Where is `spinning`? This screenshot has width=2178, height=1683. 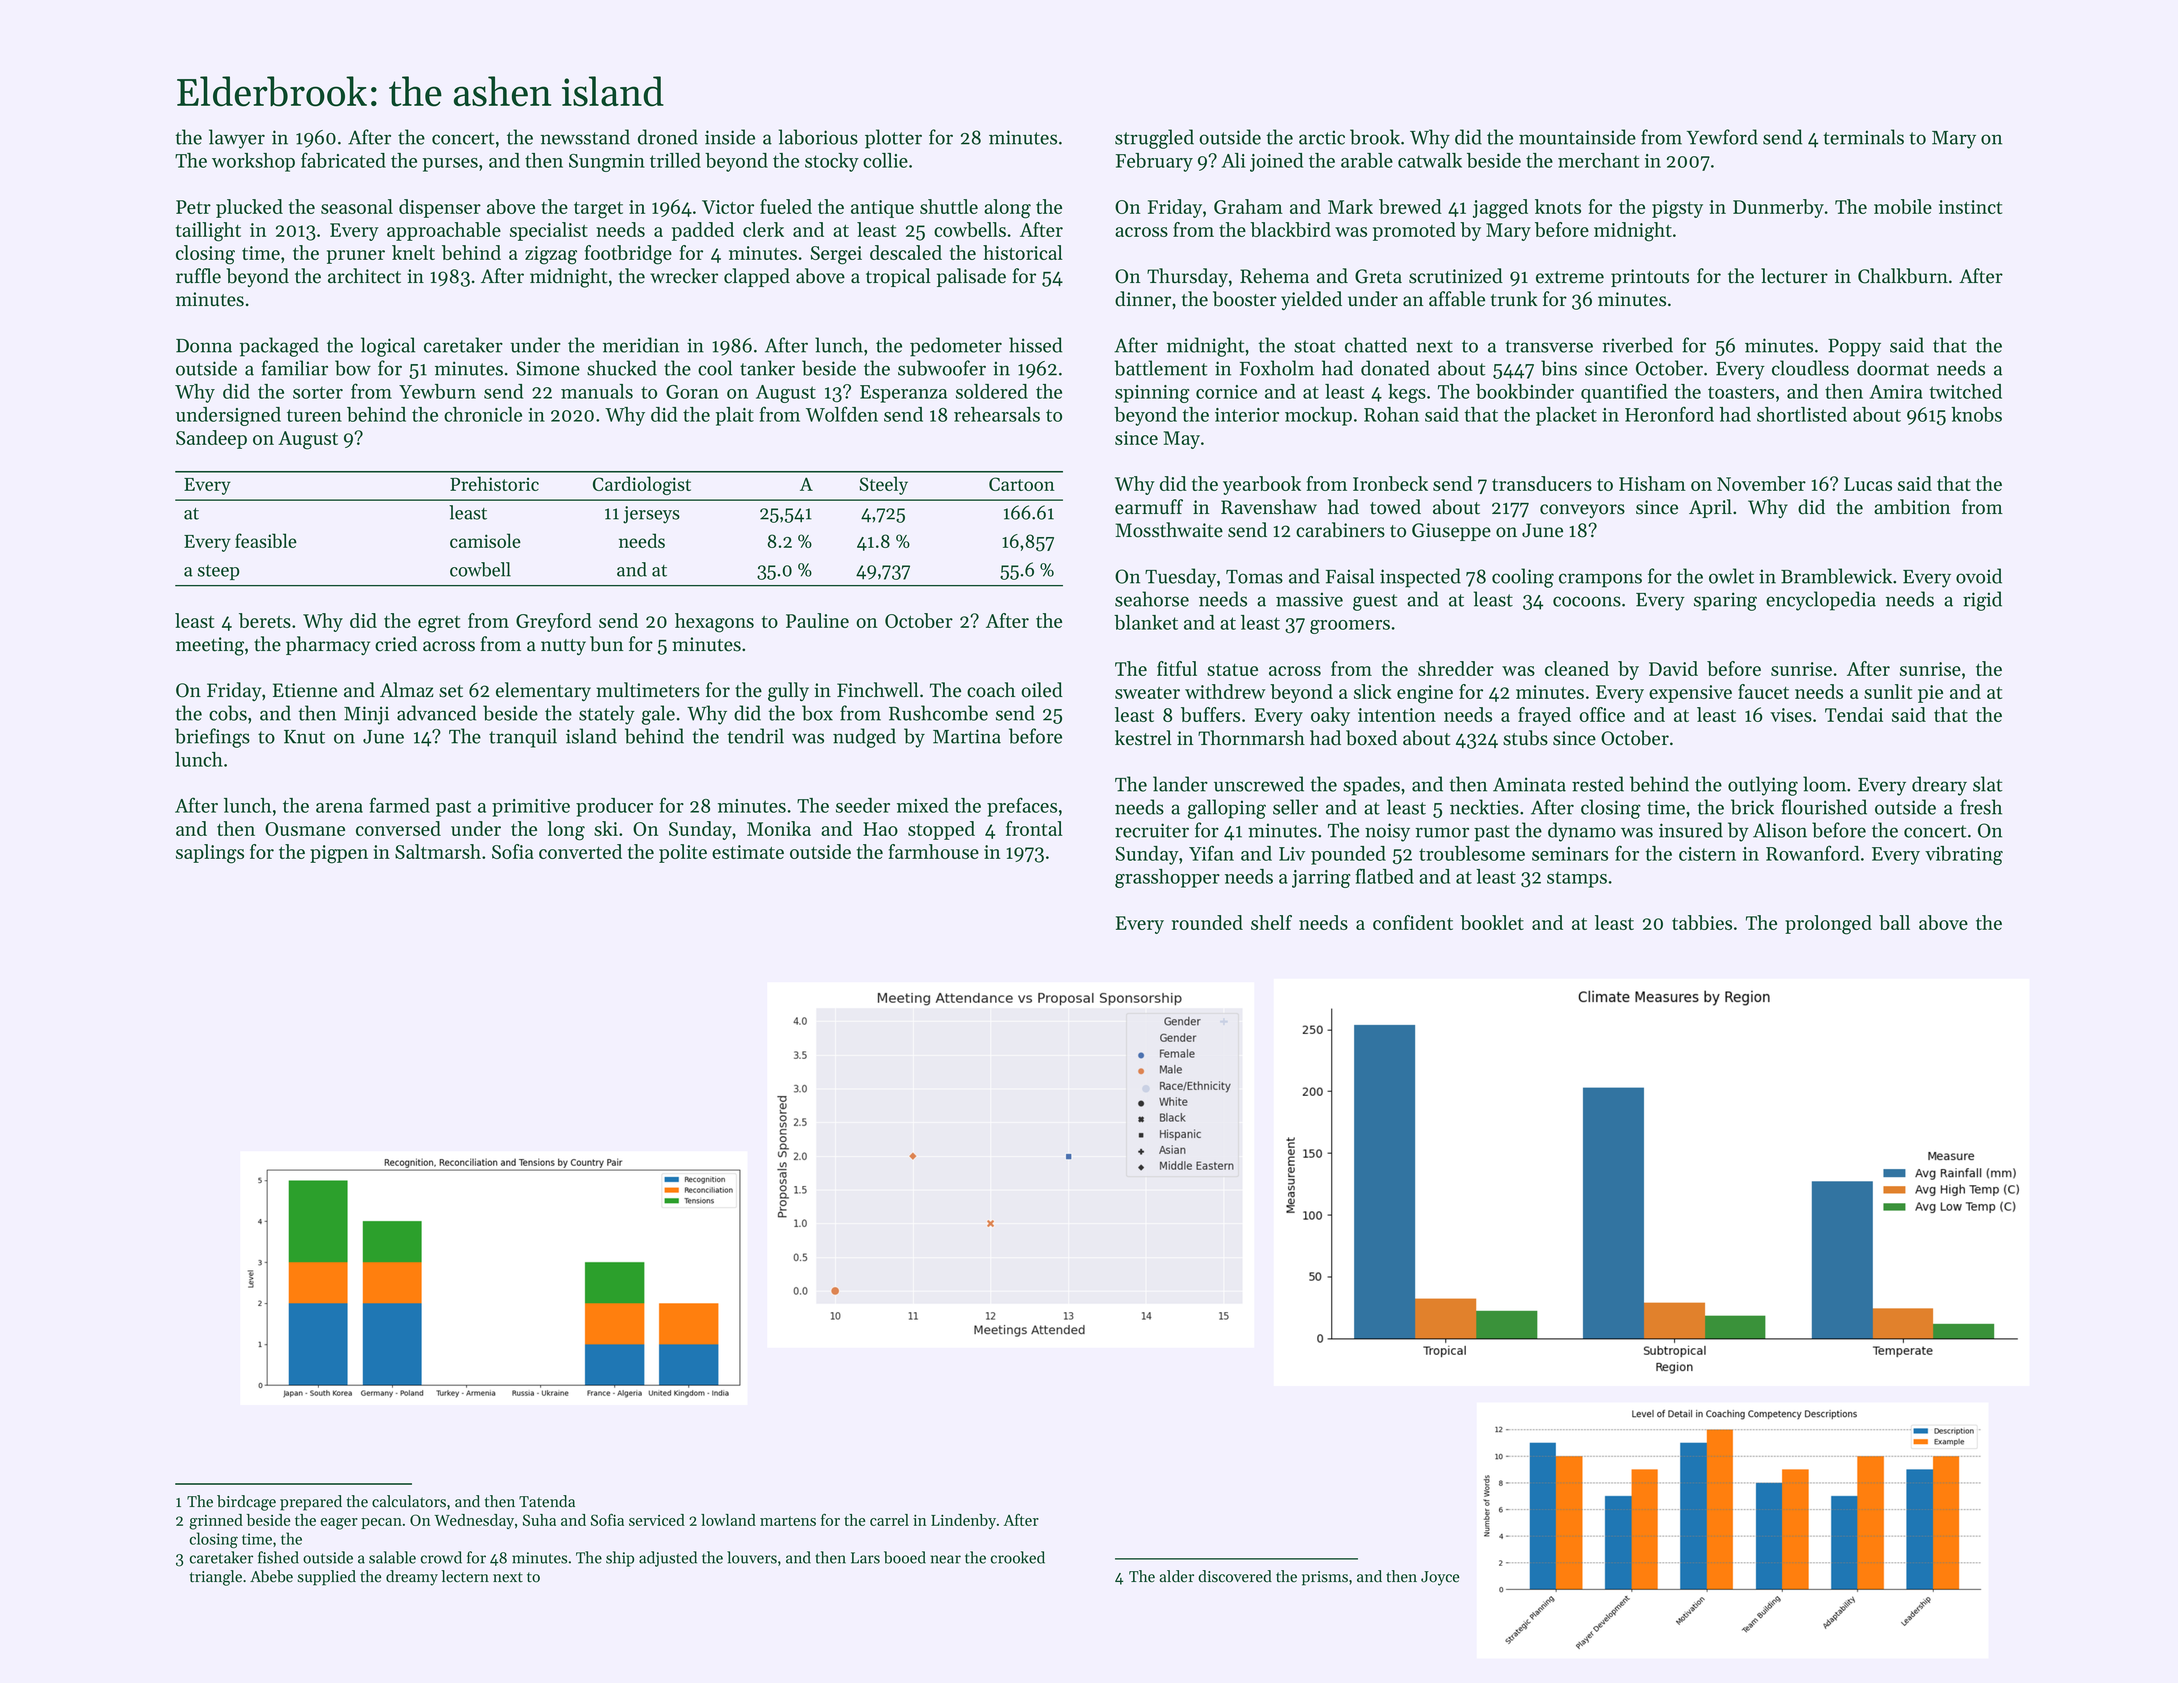 spinning is located at coordinates (1152, 394).
